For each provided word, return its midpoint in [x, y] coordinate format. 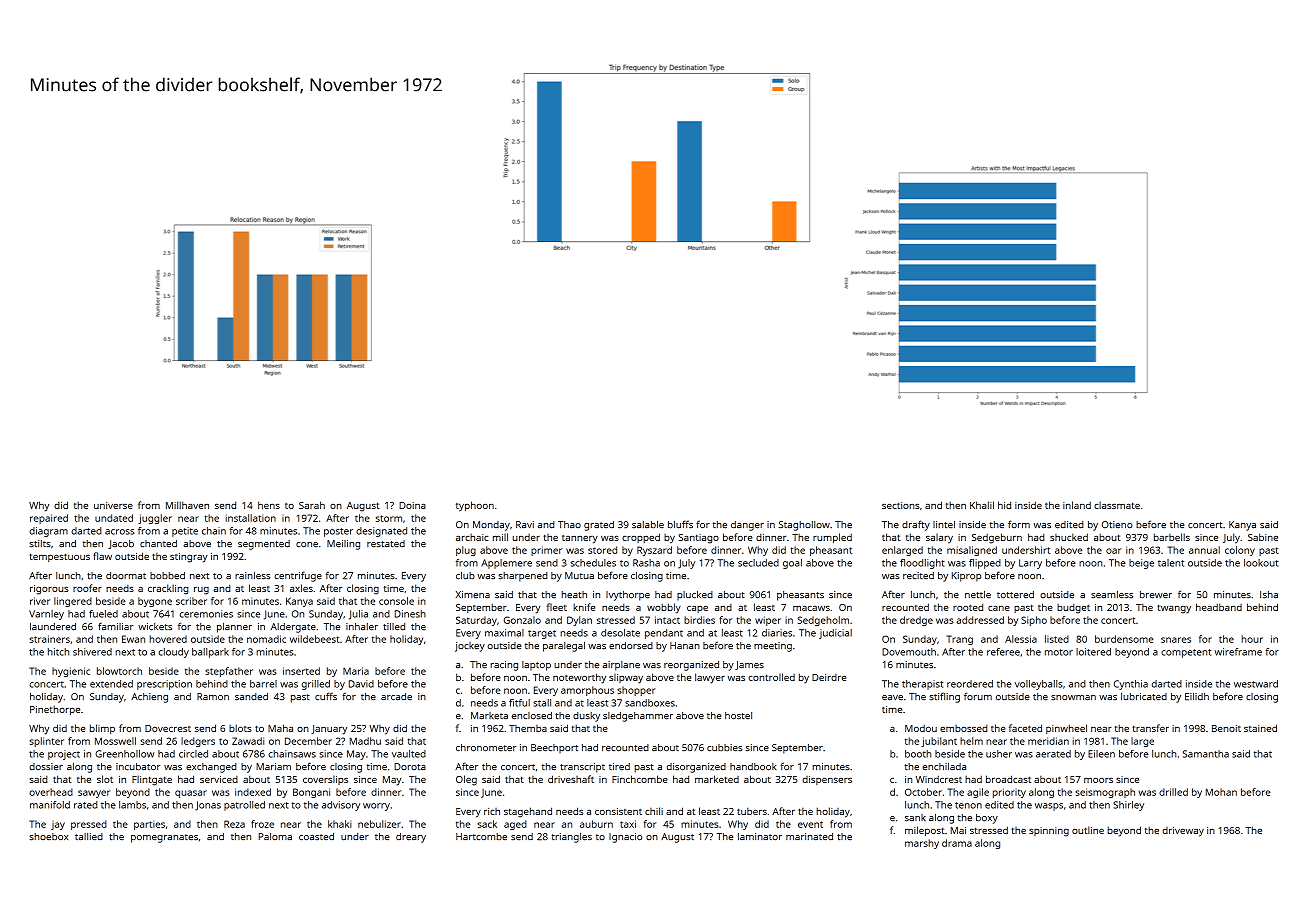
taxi [628, 824]
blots [240, 728]
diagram [48, 532]
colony [1240, 551]
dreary [411, 838]
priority [1009, 793]
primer [546, 551]
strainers [49, 639]
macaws [811, 608]
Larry [1030, 564]
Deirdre [829, 677]
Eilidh [1197, 697]
